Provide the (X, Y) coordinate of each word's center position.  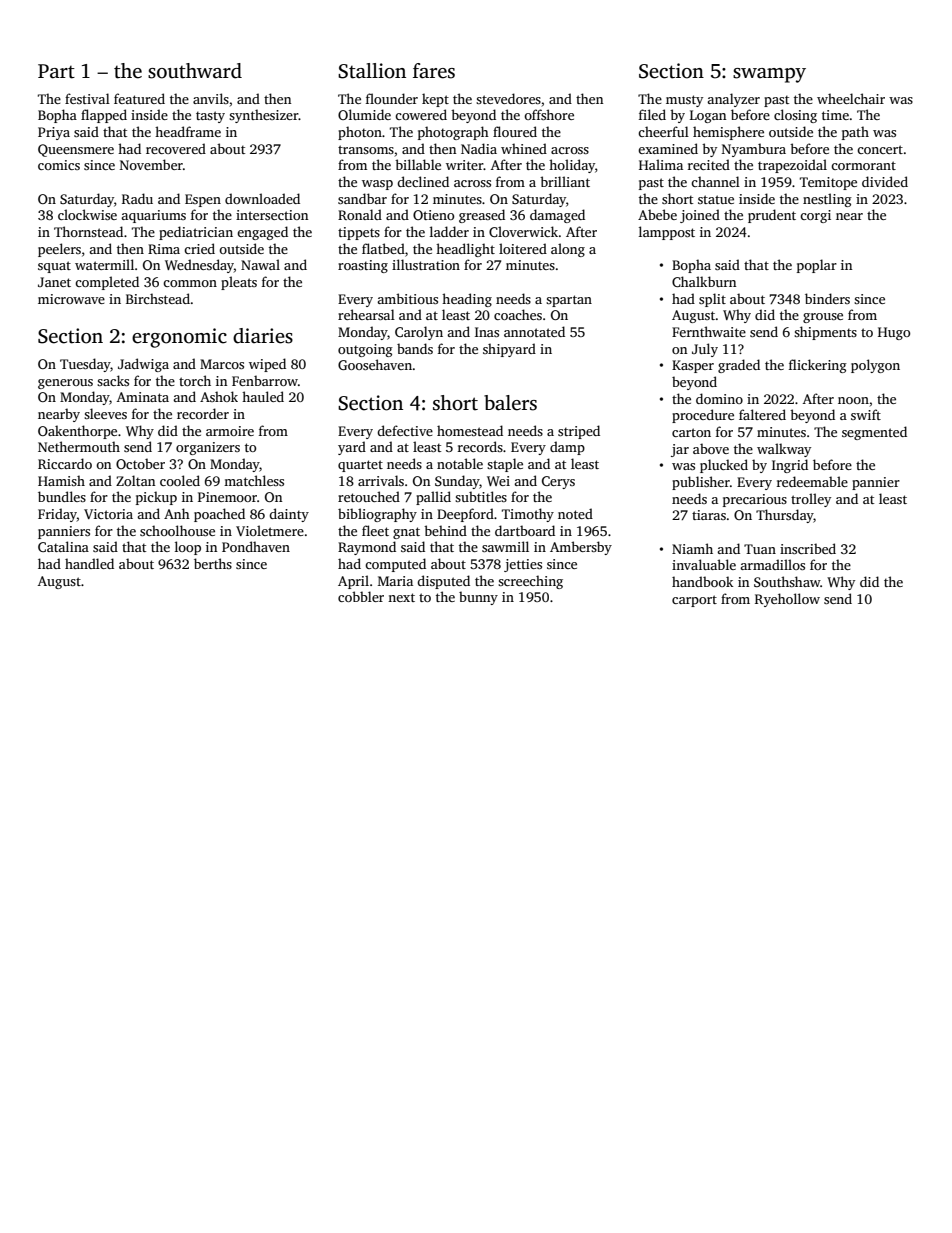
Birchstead (158, 298)
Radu (137, 198)
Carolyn (419, 333)
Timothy (528, 515)
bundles (62, 496)
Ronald (360, 214)
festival (87, 98)
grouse (823, 318)
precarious (755, 500)
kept (435, 100)
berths (213, 563)
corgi (815, 216)
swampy (769, 75)
